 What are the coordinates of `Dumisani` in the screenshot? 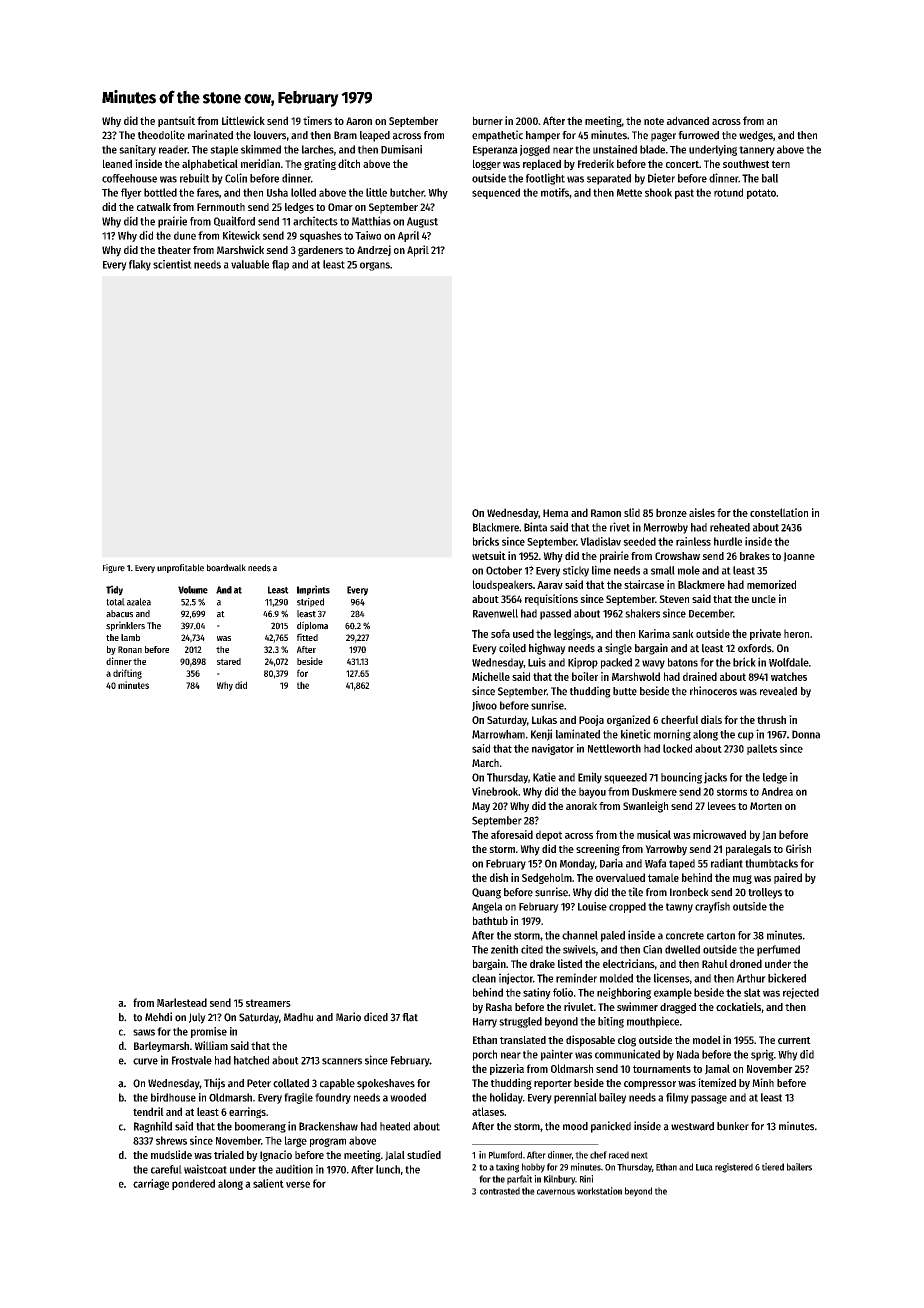 It's located at (401, 149).
